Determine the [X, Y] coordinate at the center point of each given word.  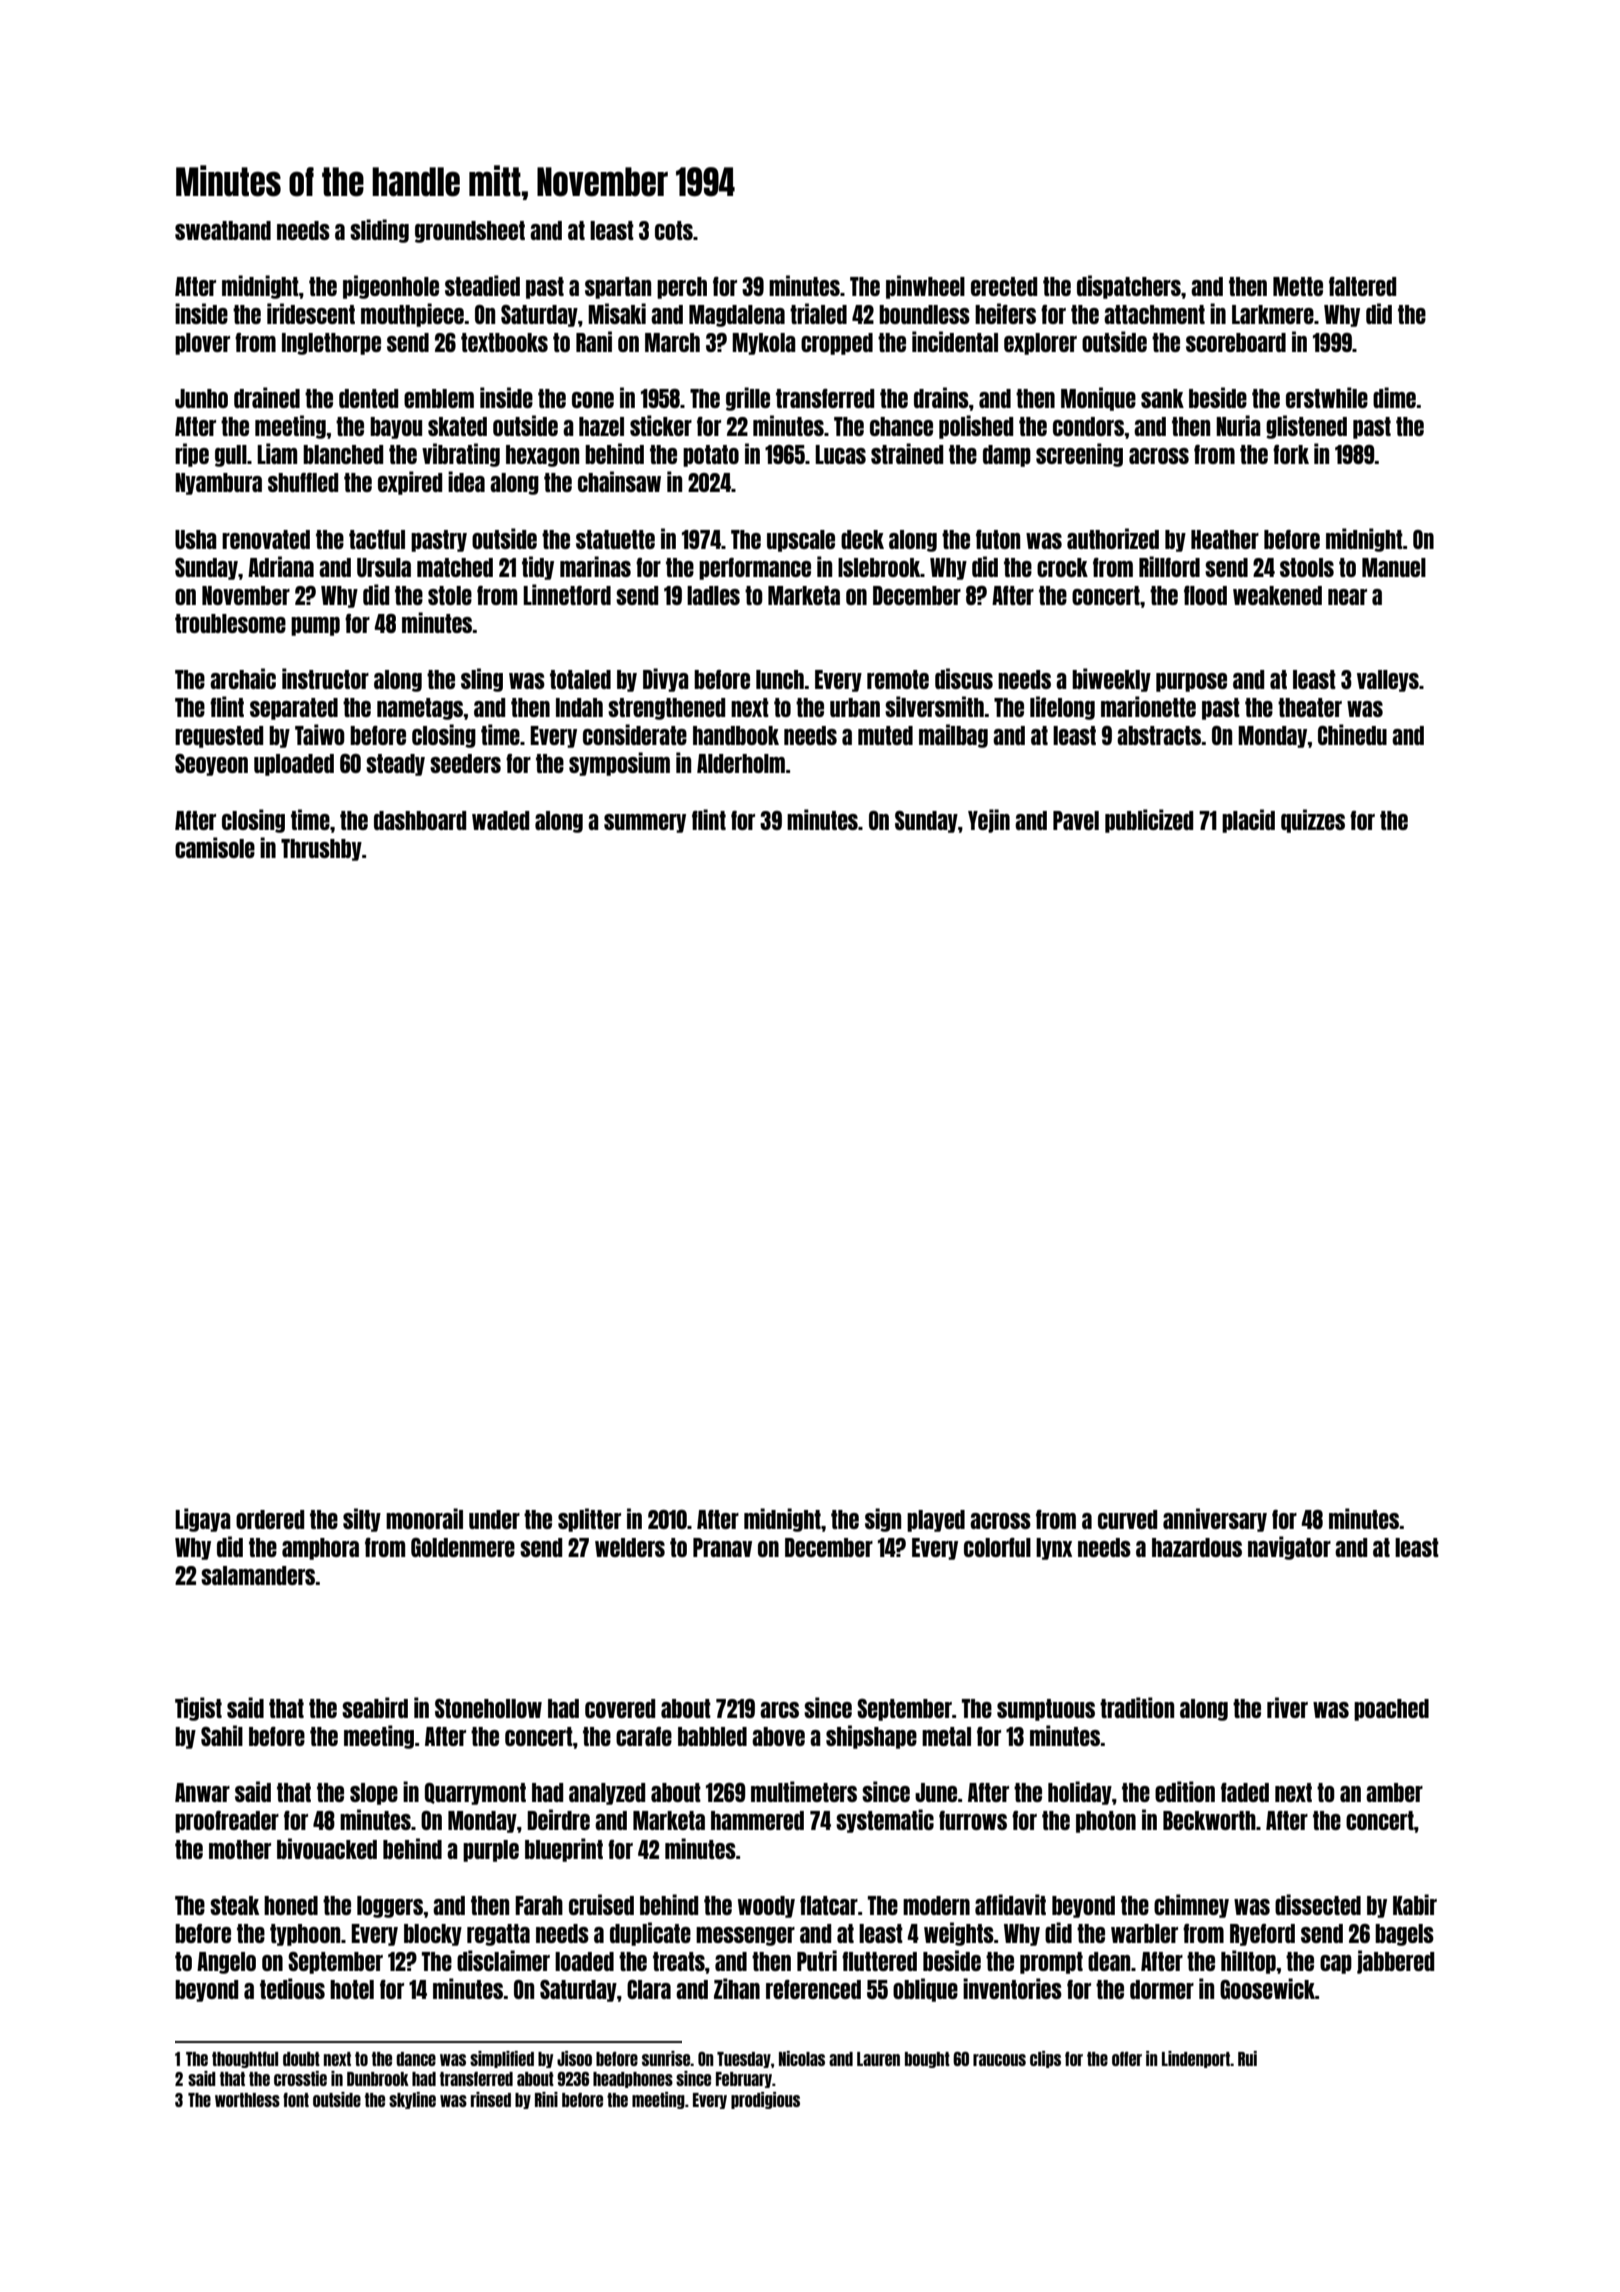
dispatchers [1129, 287]
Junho [201, 398]
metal [946, 1736]
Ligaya [203, 1520]
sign [883, 1520]
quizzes [1313, 821]
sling [482, 680]
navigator [1289, 1548]
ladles [713, 595]
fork [1291, 454]
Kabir [1415, 1904]
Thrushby [321, 850]
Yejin [989, 821]
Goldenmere [463, 1547]
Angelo [226, 1963]
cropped [837, 344]
